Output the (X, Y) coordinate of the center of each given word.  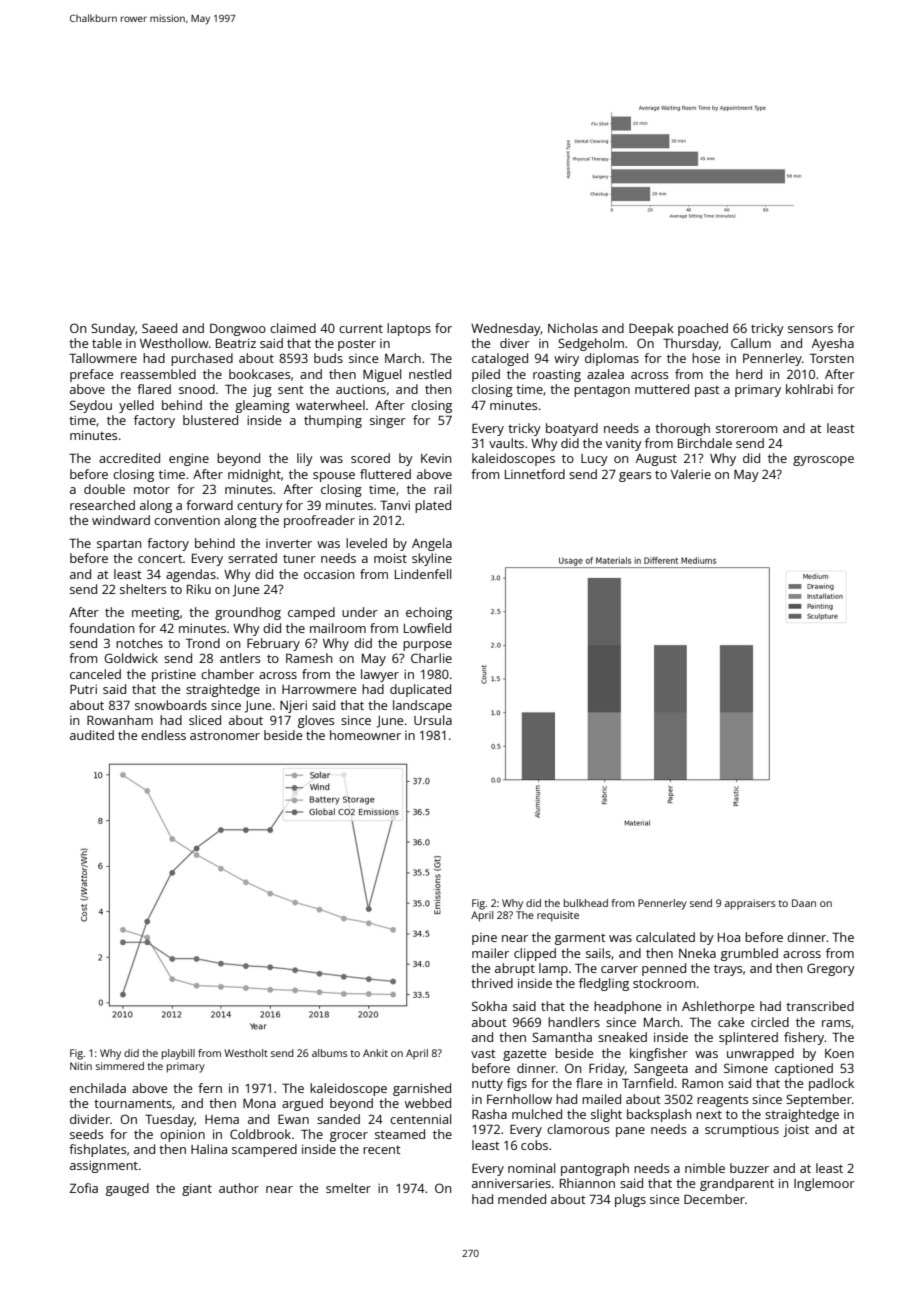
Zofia (84, 1188)
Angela (432, 544)
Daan (804, 903)
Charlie (431, 658)
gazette (524, 1055)
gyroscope (823, 461)
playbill (178, 1054)
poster (357, 345)
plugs (630, 1200)
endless (163, 735)
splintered (748, 1038)
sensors (810, 329)
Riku (199, 589)
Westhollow (174, 343)
